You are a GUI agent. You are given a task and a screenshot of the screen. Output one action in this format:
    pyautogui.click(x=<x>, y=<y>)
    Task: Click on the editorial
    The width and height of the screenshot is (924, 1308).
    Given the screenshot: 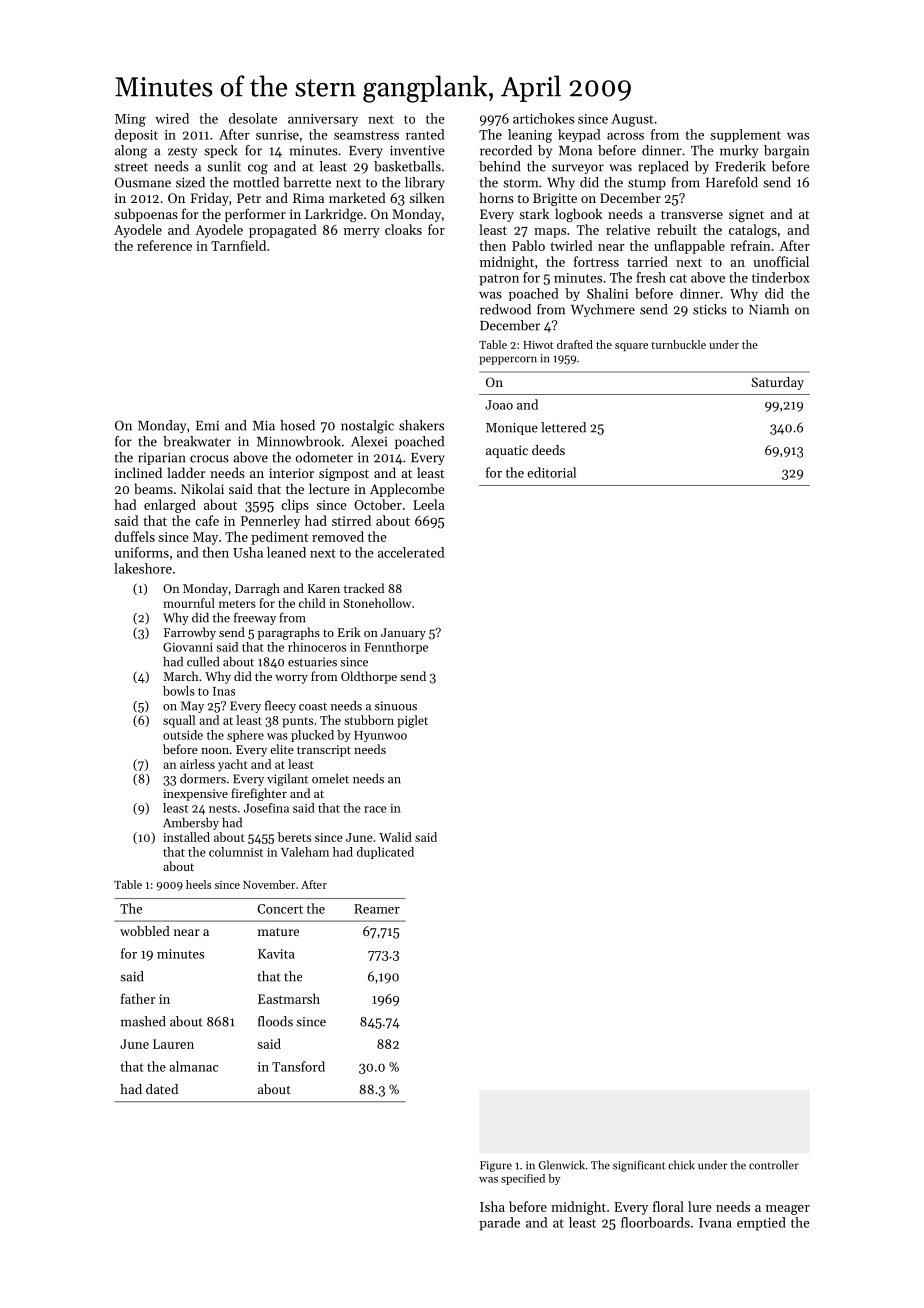 What is the action you would take?
    pyautogui.click(x=551, y=472)
